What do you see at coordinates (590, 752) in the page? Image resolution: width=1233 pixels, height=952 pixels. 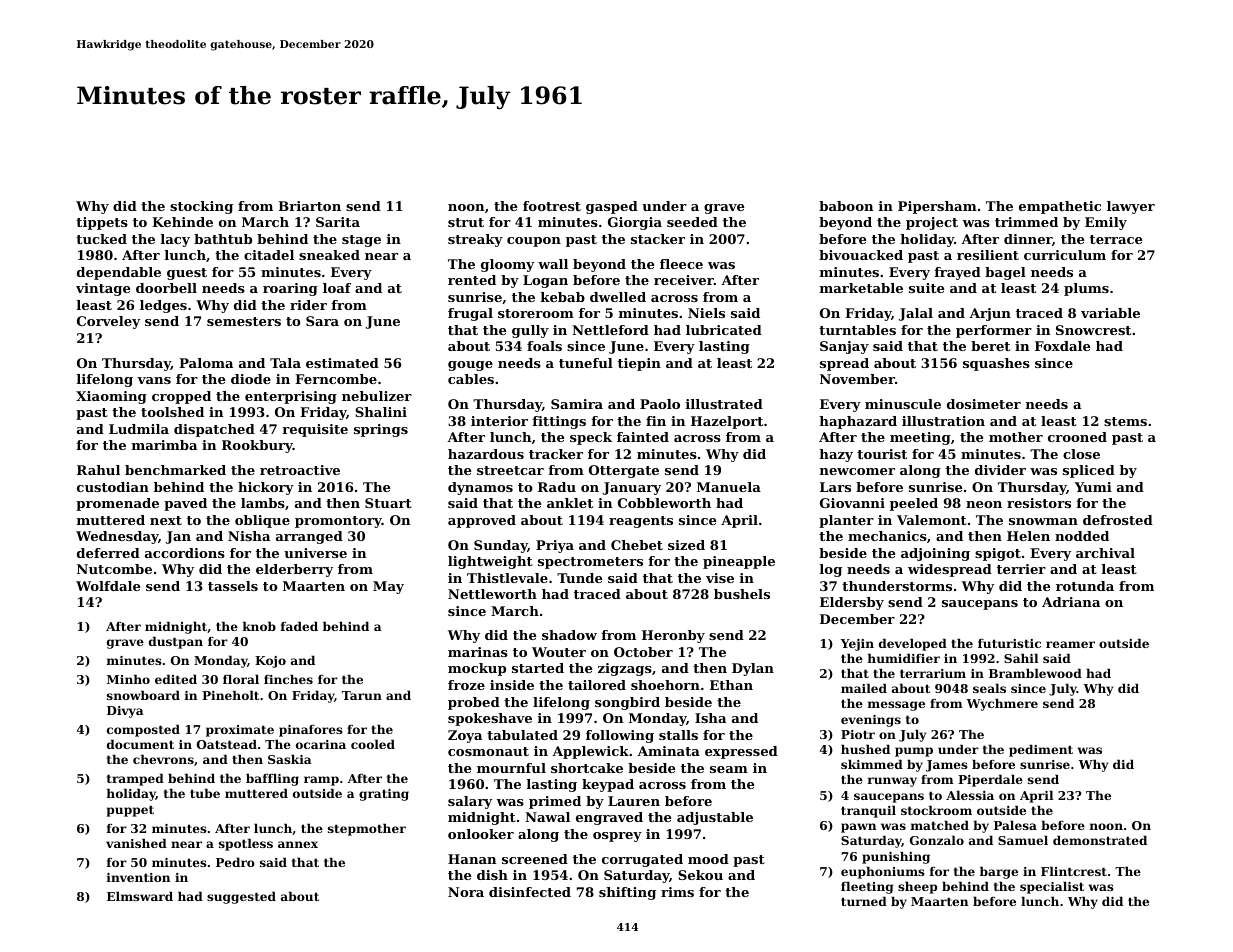 I see `Applewick` at bounding box center [590, 752].
